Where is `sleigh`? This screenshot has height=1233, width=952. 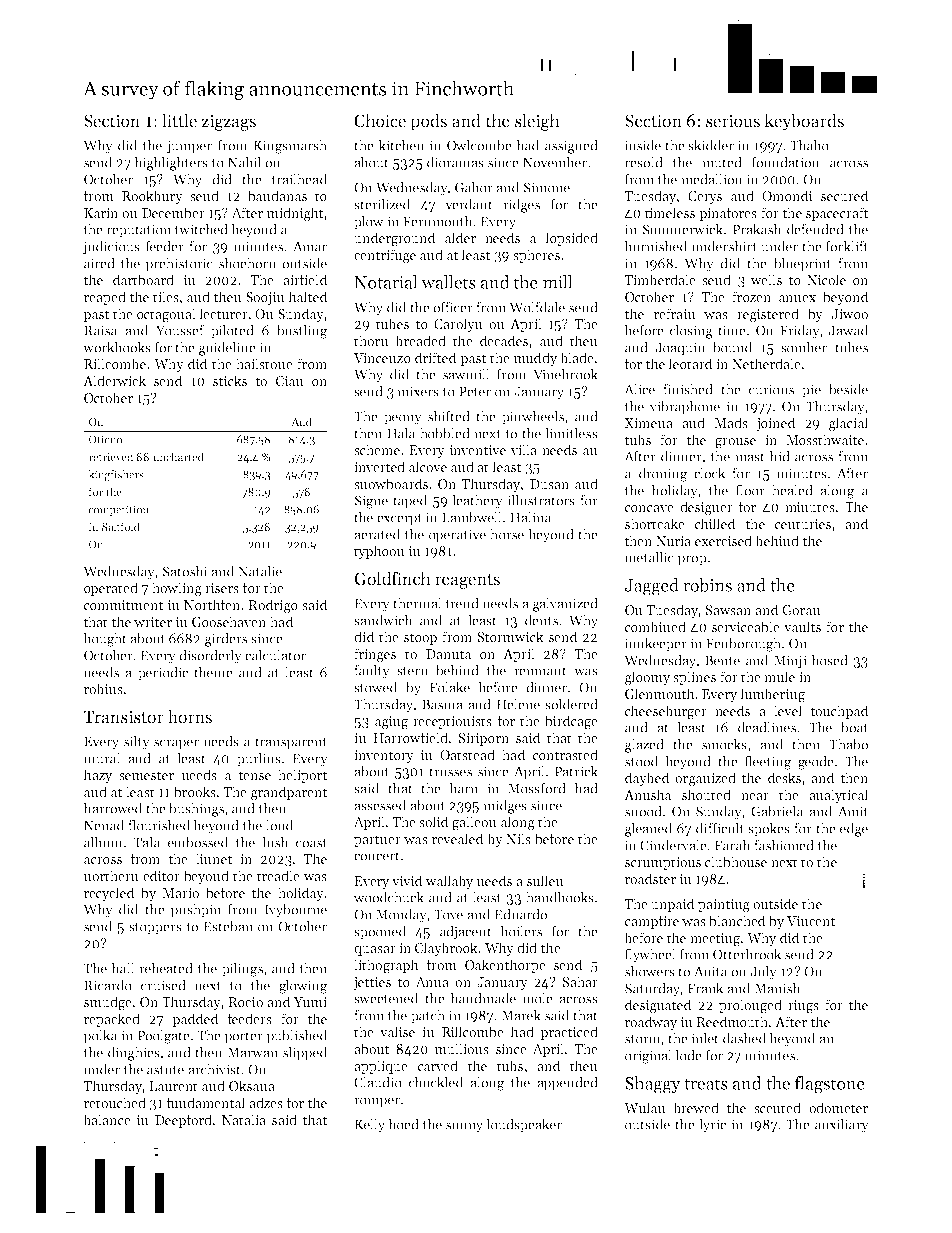 sleigh is located at coordinates (537, 122).
